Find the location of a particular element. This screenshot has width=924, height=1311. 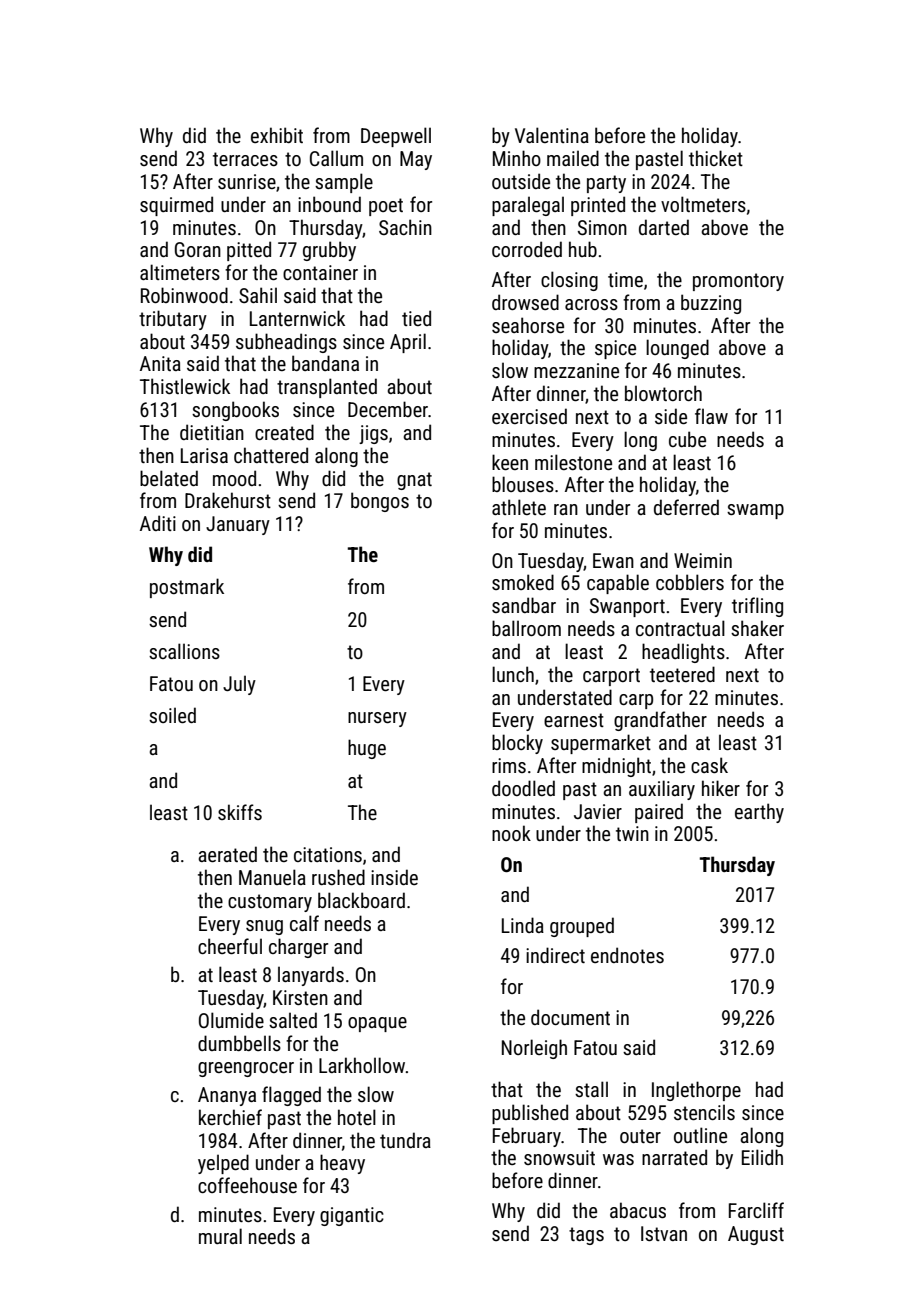

belated is located at coordinates (169, 478).
